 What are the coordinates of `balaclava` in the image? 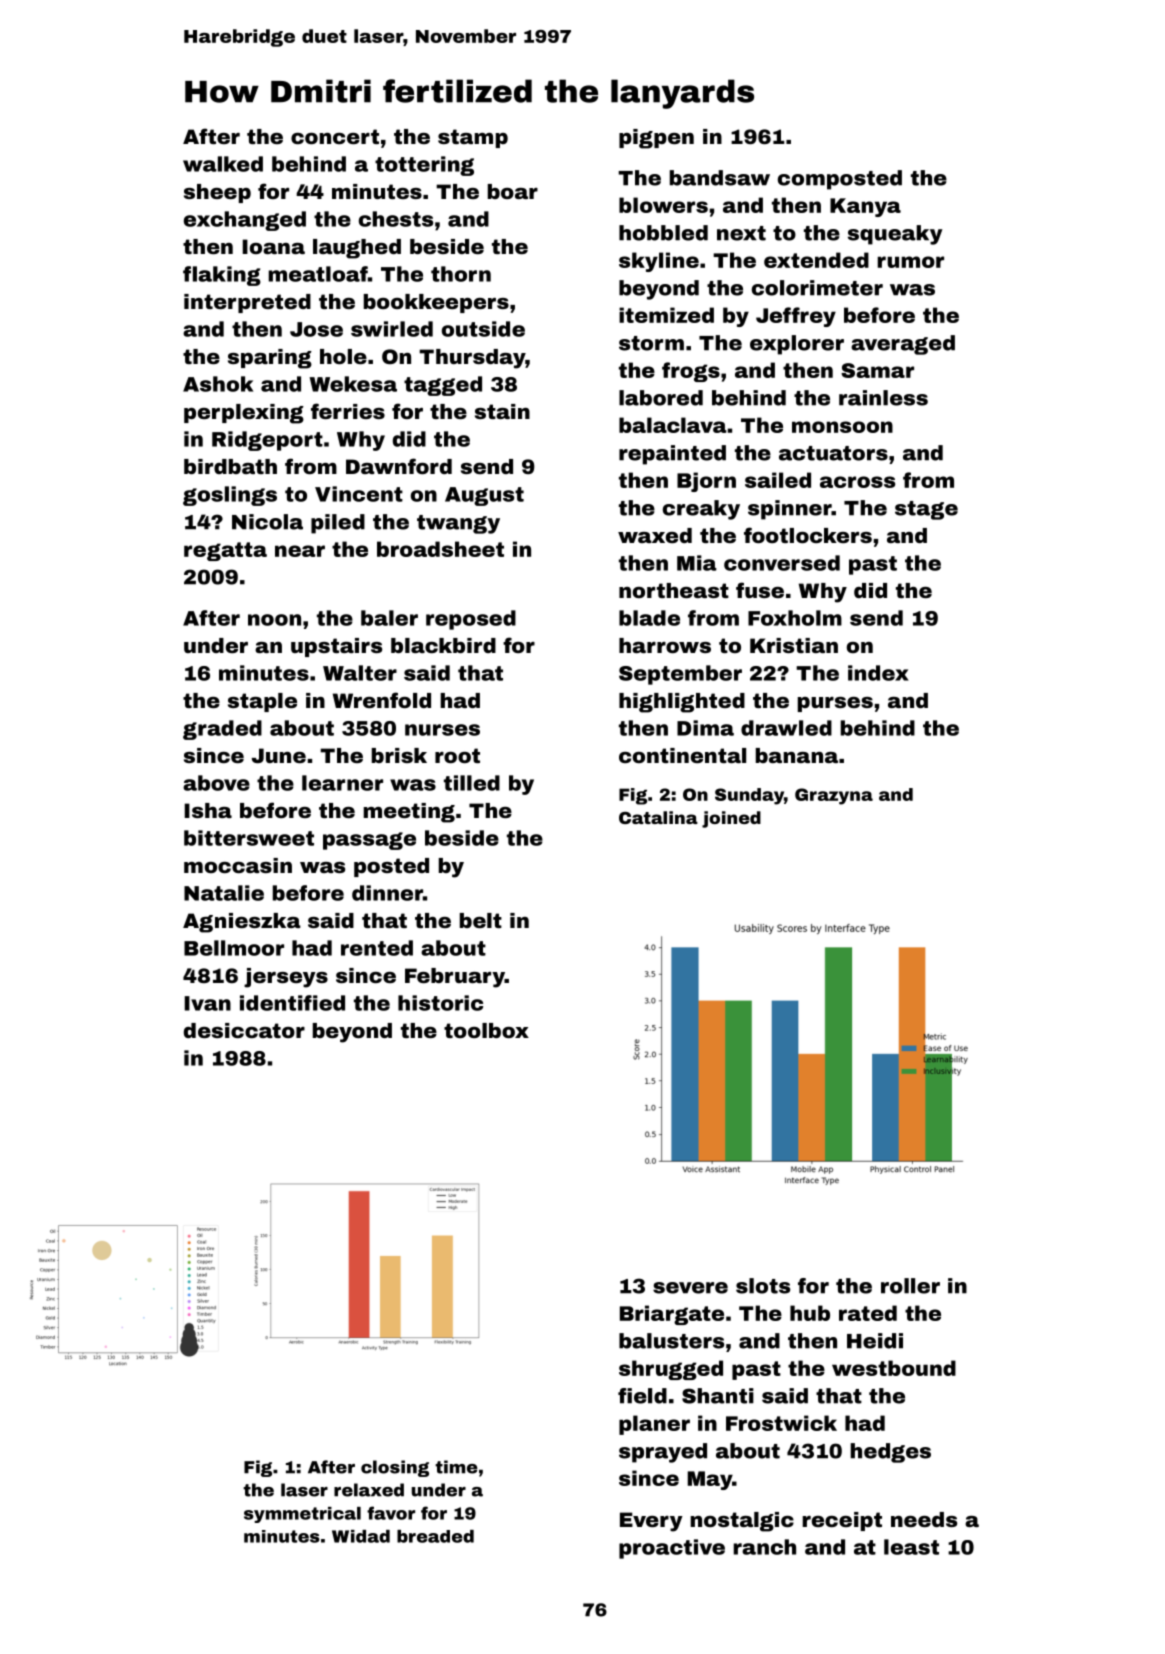 It's located at (673, 425).
